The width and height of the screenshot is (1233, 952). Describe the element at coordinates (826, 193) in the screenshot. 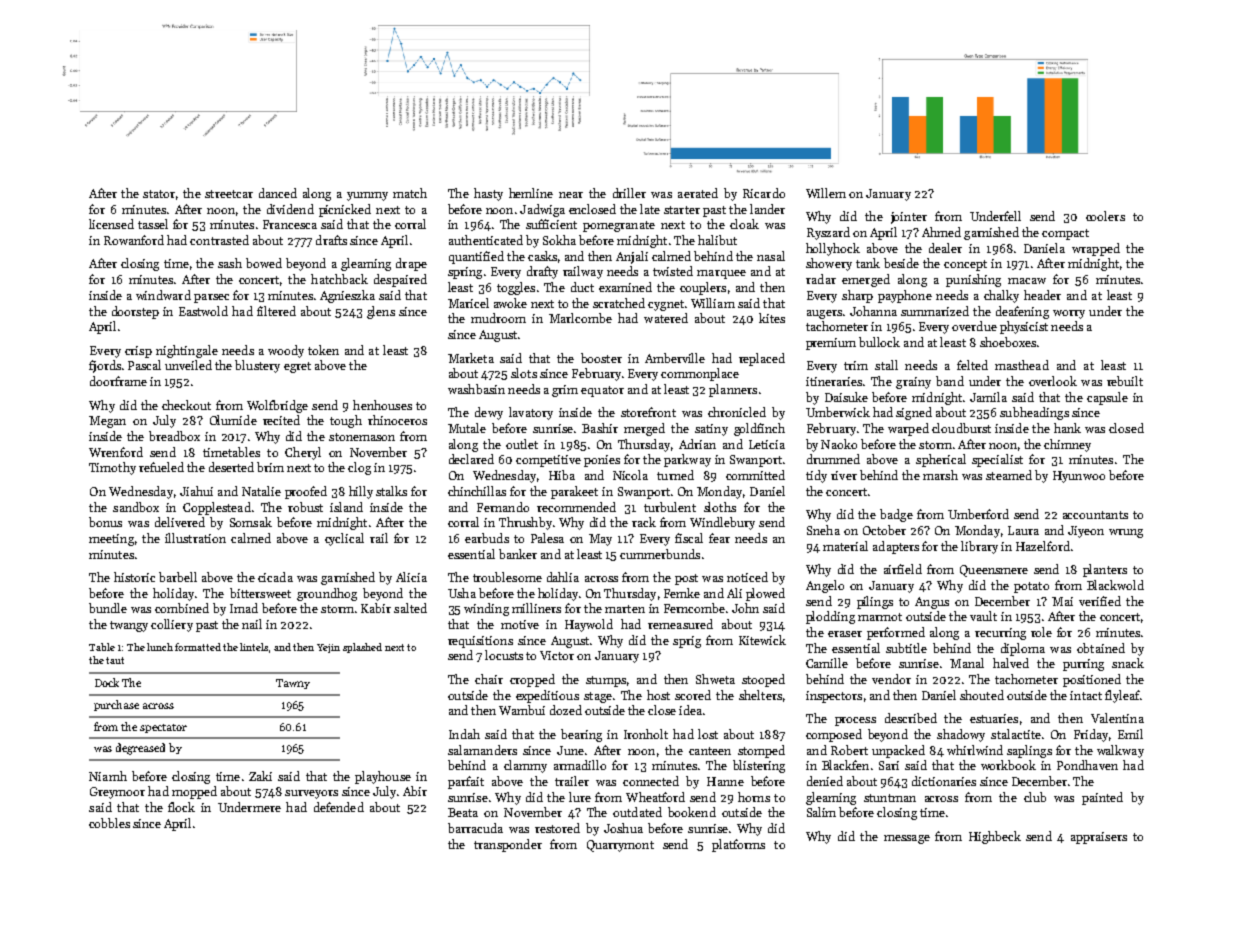

I see `Willem` at that location.
